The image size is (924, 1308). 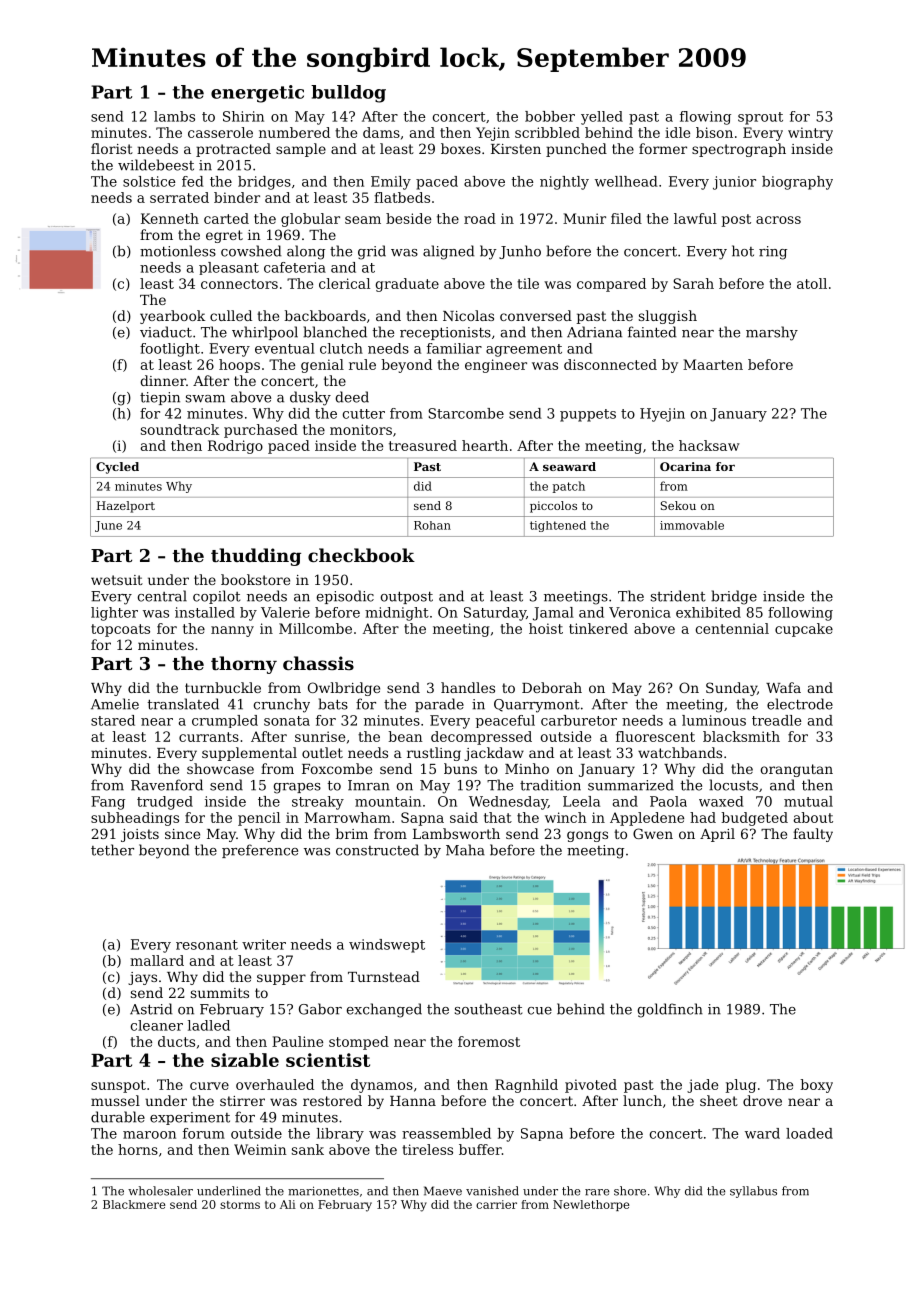 What do you see at coordinates (134, 1204) in the image?
I see `Blackmere` at bounding box center [134, 1204].
